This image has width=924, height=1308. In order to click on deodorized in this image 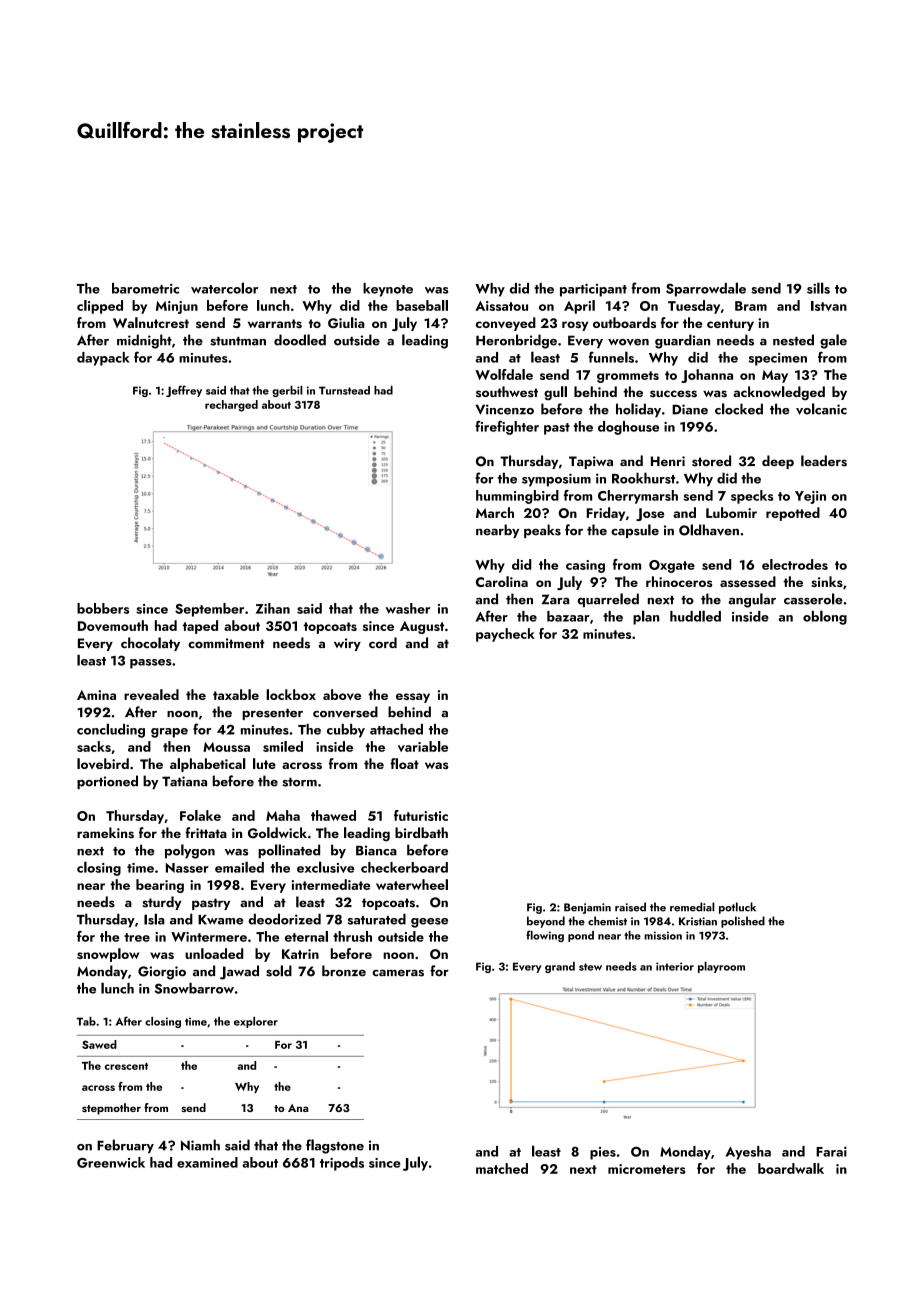, I will do `click(284, 919)`.
